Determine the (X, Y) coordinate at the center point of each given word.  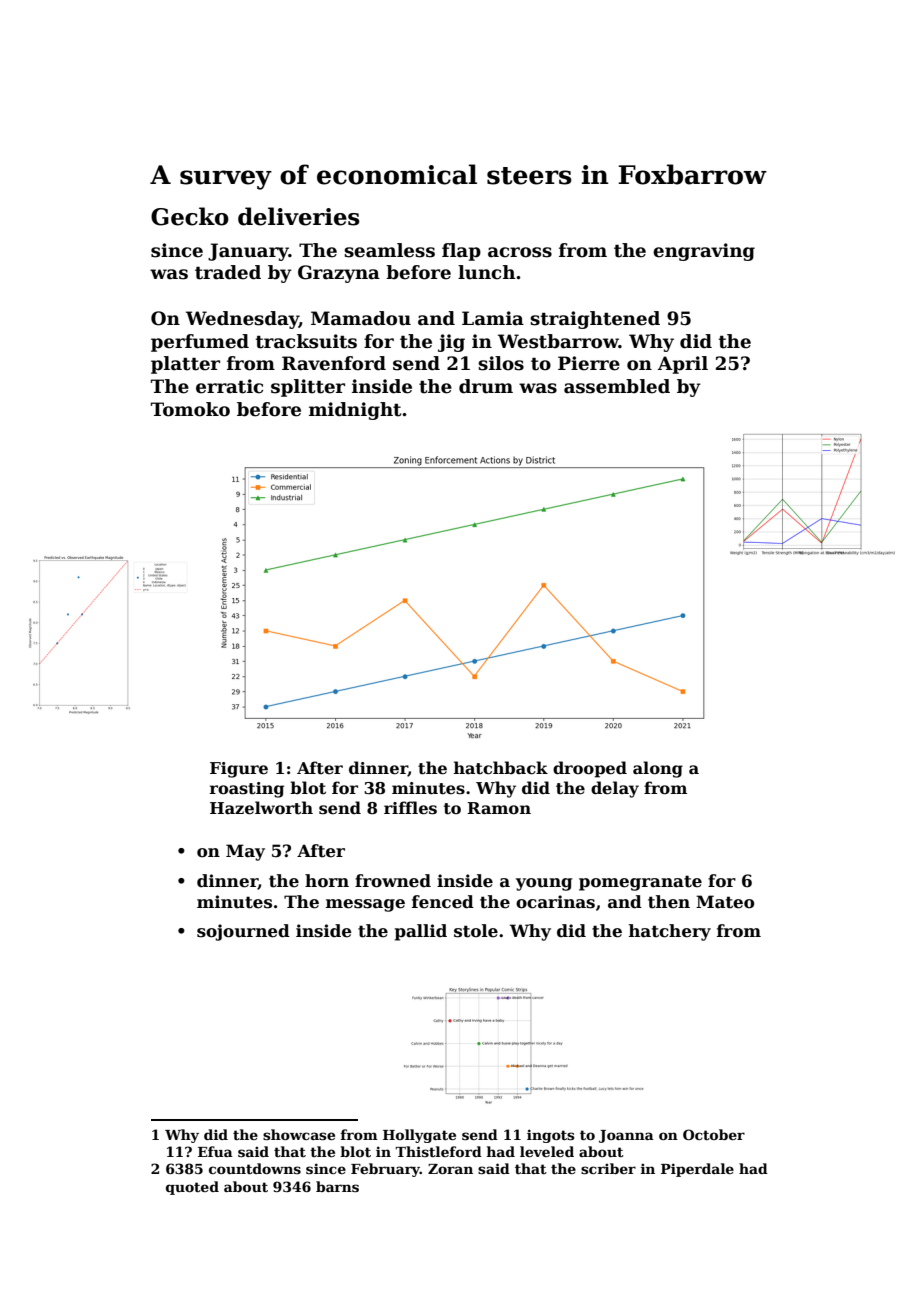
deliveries (299, 216)
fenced (443, 902)
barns (337, 1186)
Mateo (725, 902)
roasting (247, 790)
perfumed (200, 343)
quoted (192, 1188)
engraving (704, 252)
